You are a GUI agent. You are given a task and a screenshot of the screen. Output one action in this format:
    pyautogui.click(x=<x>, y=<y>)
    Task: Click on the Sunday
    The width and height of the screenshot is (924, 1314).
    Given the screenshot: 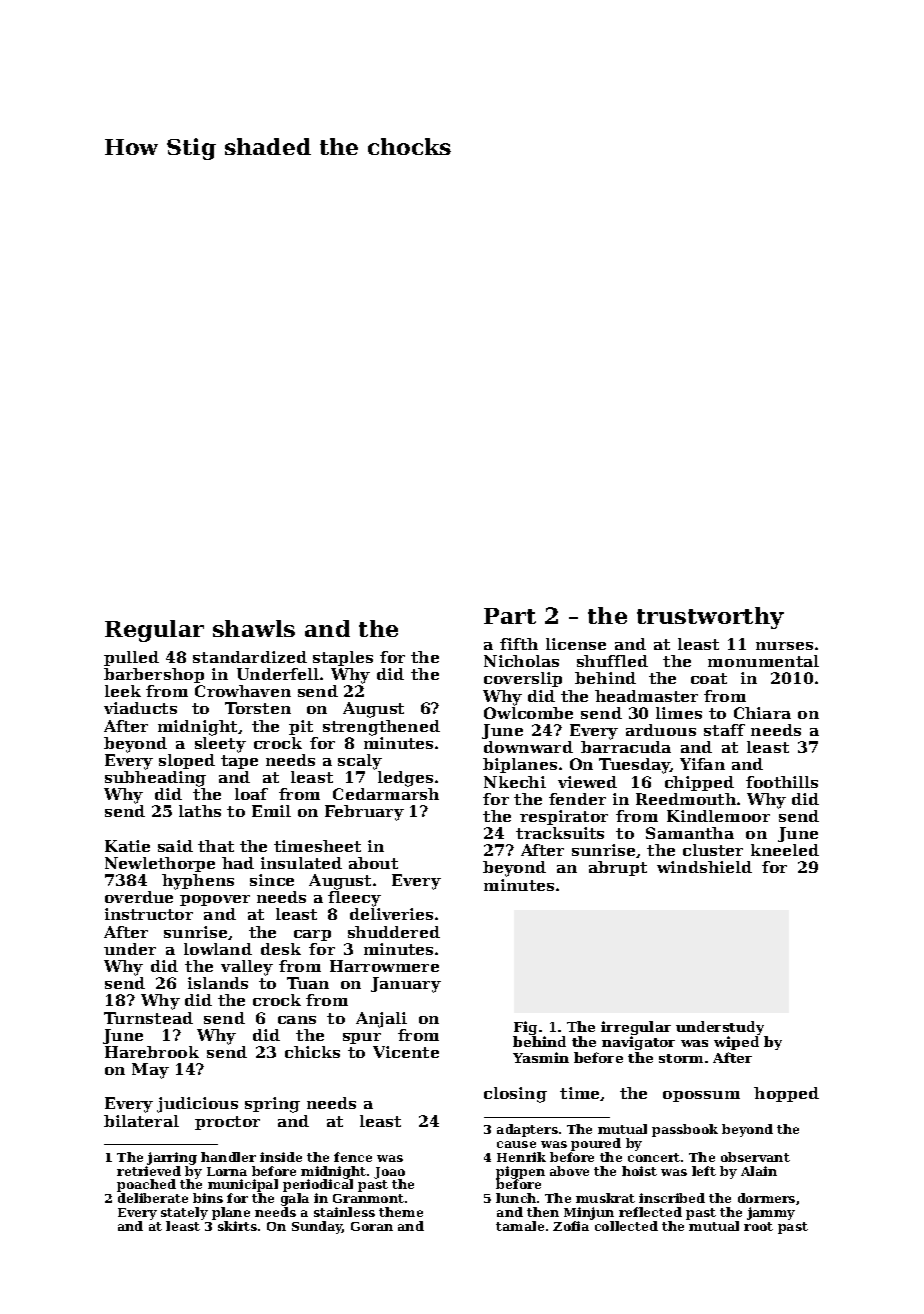 What is the action you would take?
    pyautogui.click(x=317, y=1227)
